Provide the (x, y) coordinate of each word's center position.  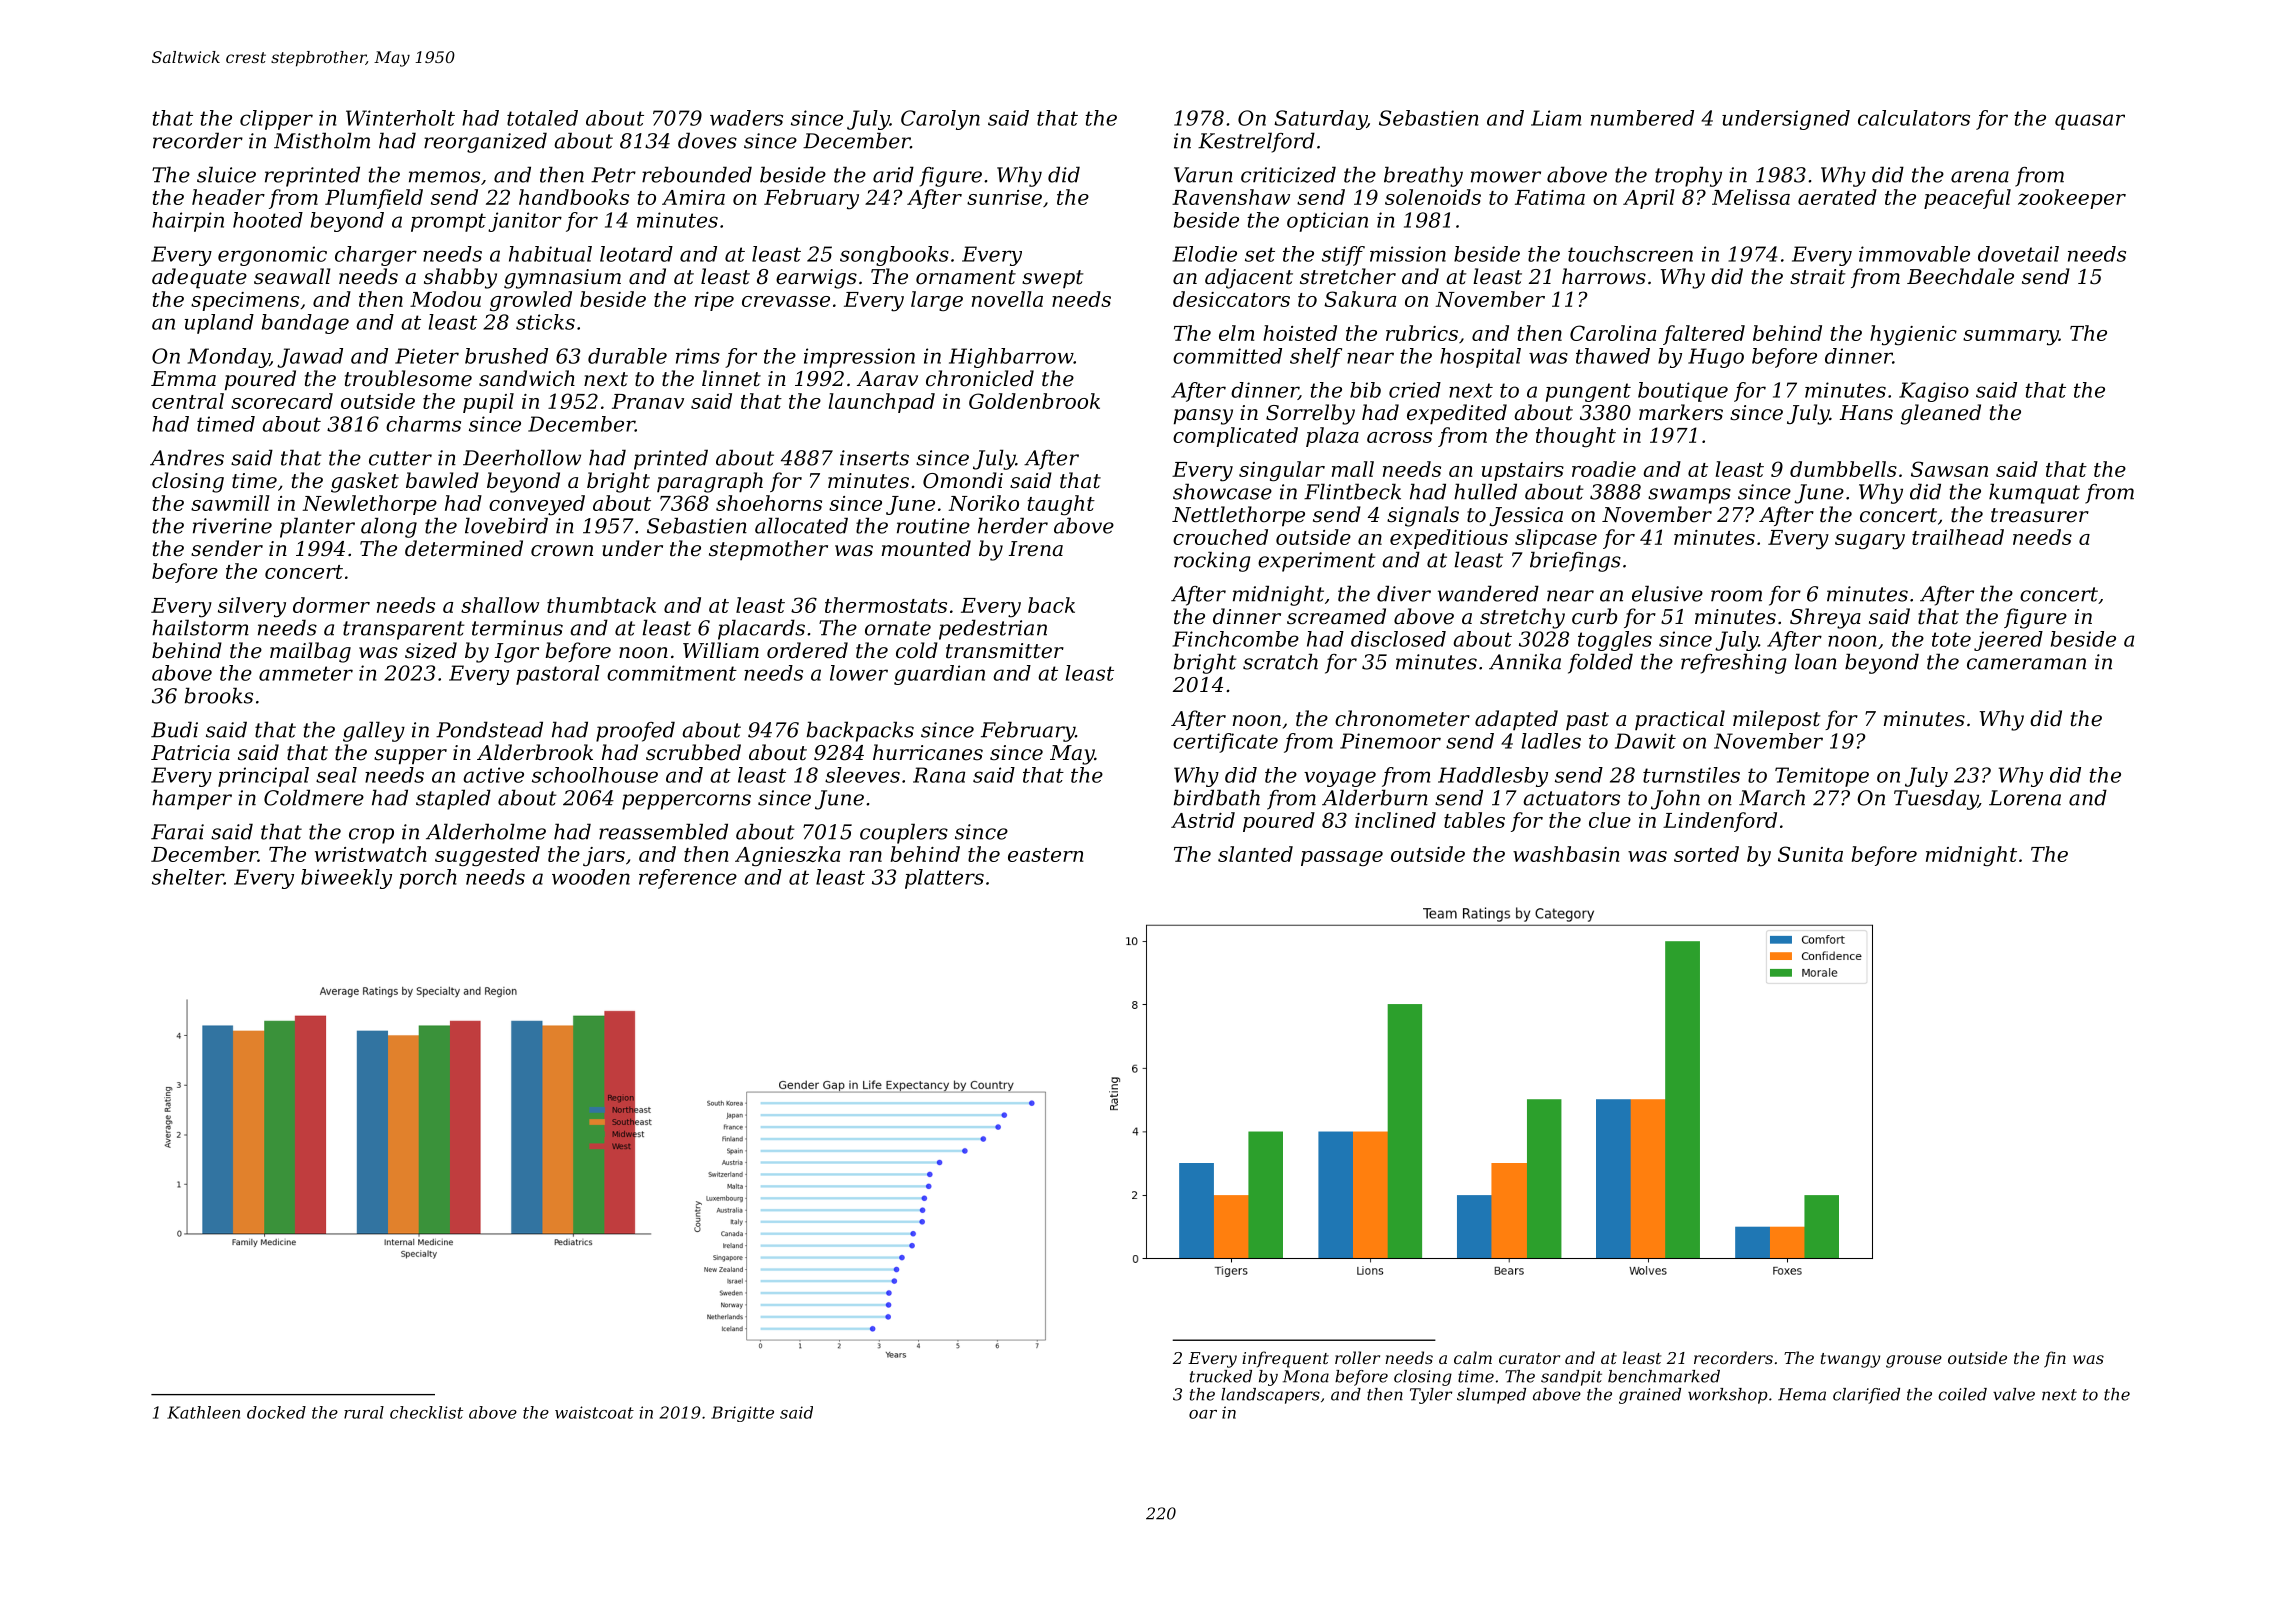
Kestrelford (1256, 142)
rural (364, 1412)
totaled (542, 118)
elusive (1667, 593)
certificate (1225, 743)
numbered (1642, 118)
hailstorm (200, 627)
